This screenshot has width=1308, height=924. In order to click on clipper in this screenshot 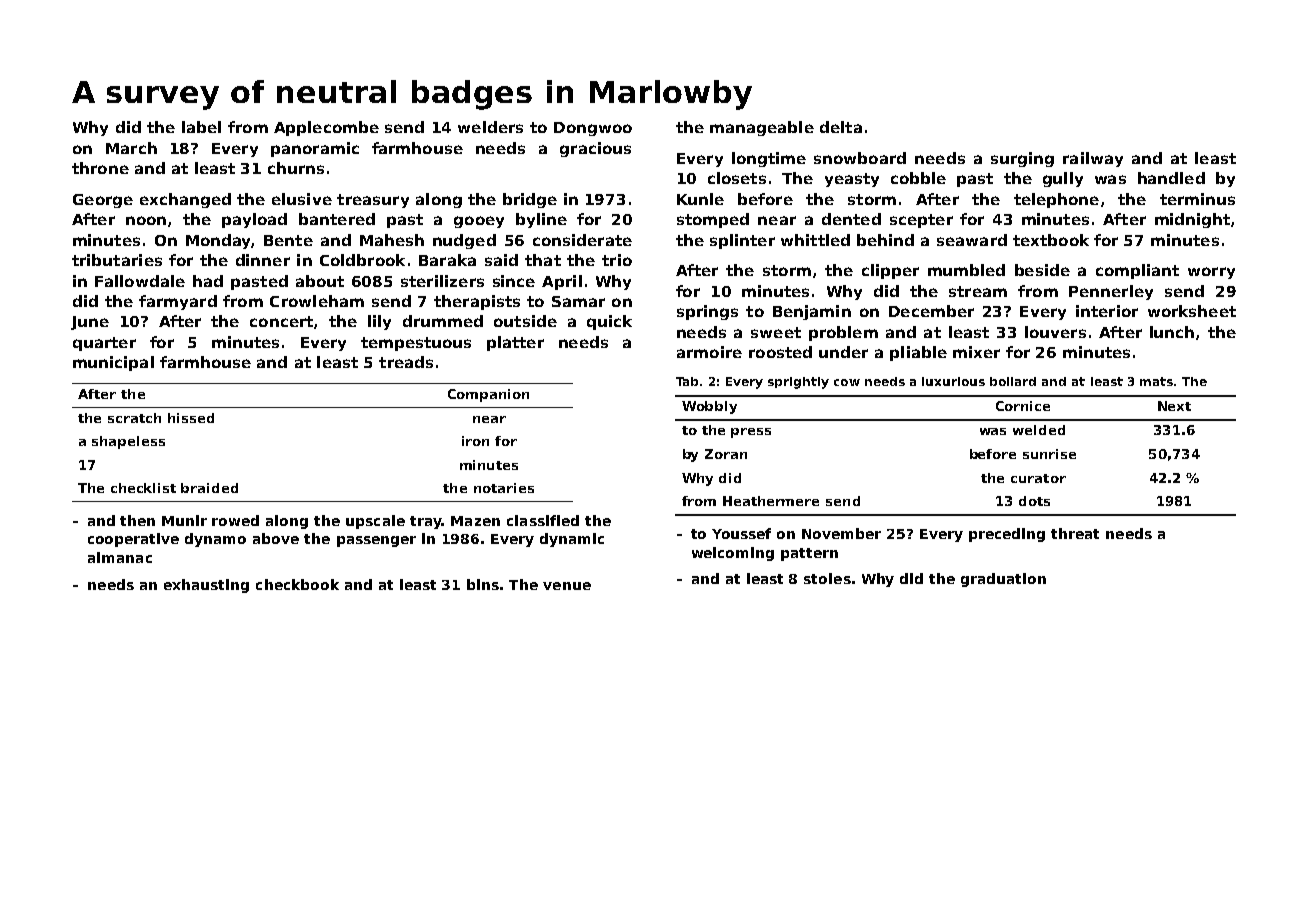, I will do `click(890, 271)`.
